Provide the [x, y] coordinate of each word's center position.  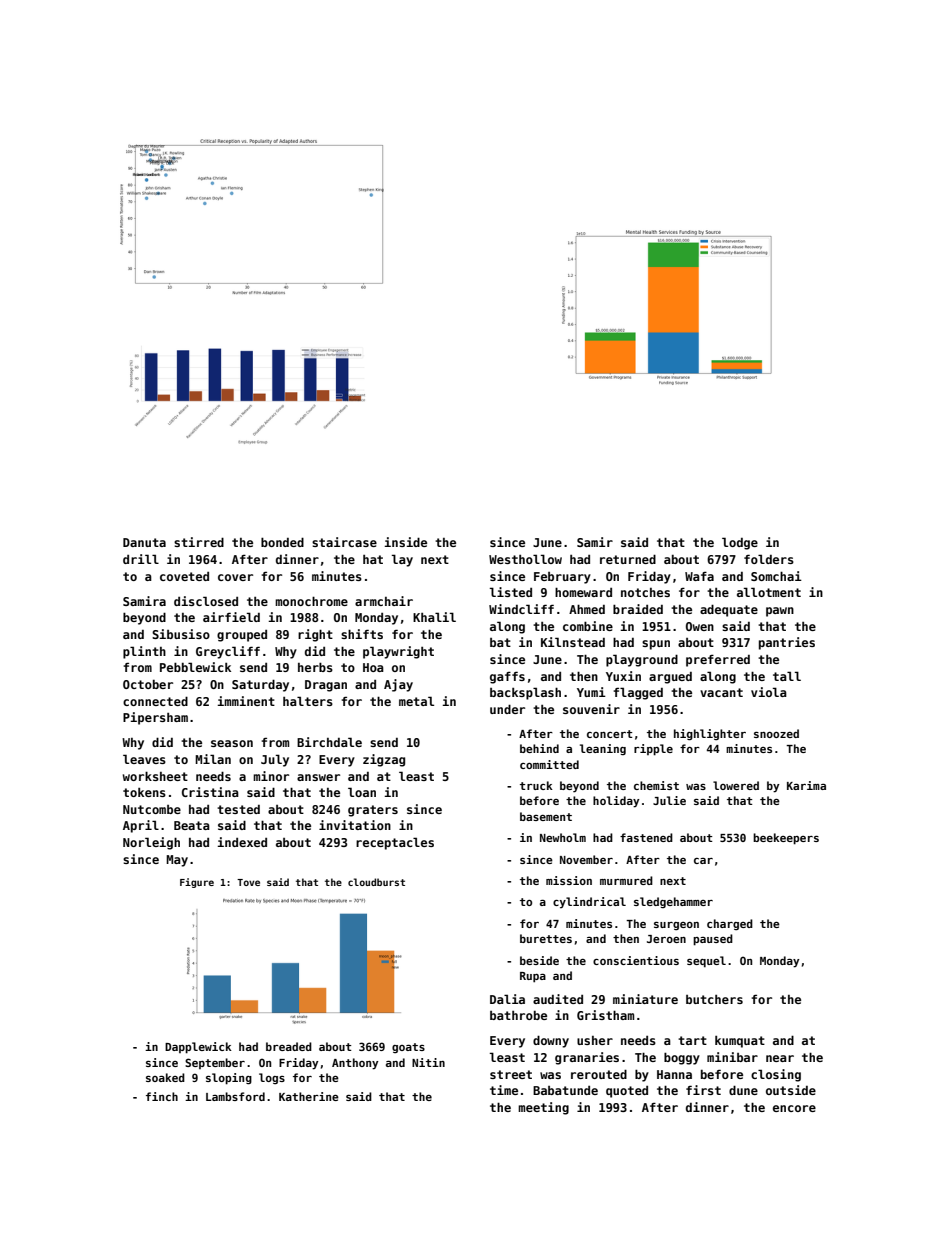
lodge [740, 543]
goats [408, 1048]
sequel [706, 962]
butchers [714, 999]
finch [162, 1096]
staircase [344, 542]
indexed [242, 842]
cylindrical [589, 902]
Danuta [144, 542]
